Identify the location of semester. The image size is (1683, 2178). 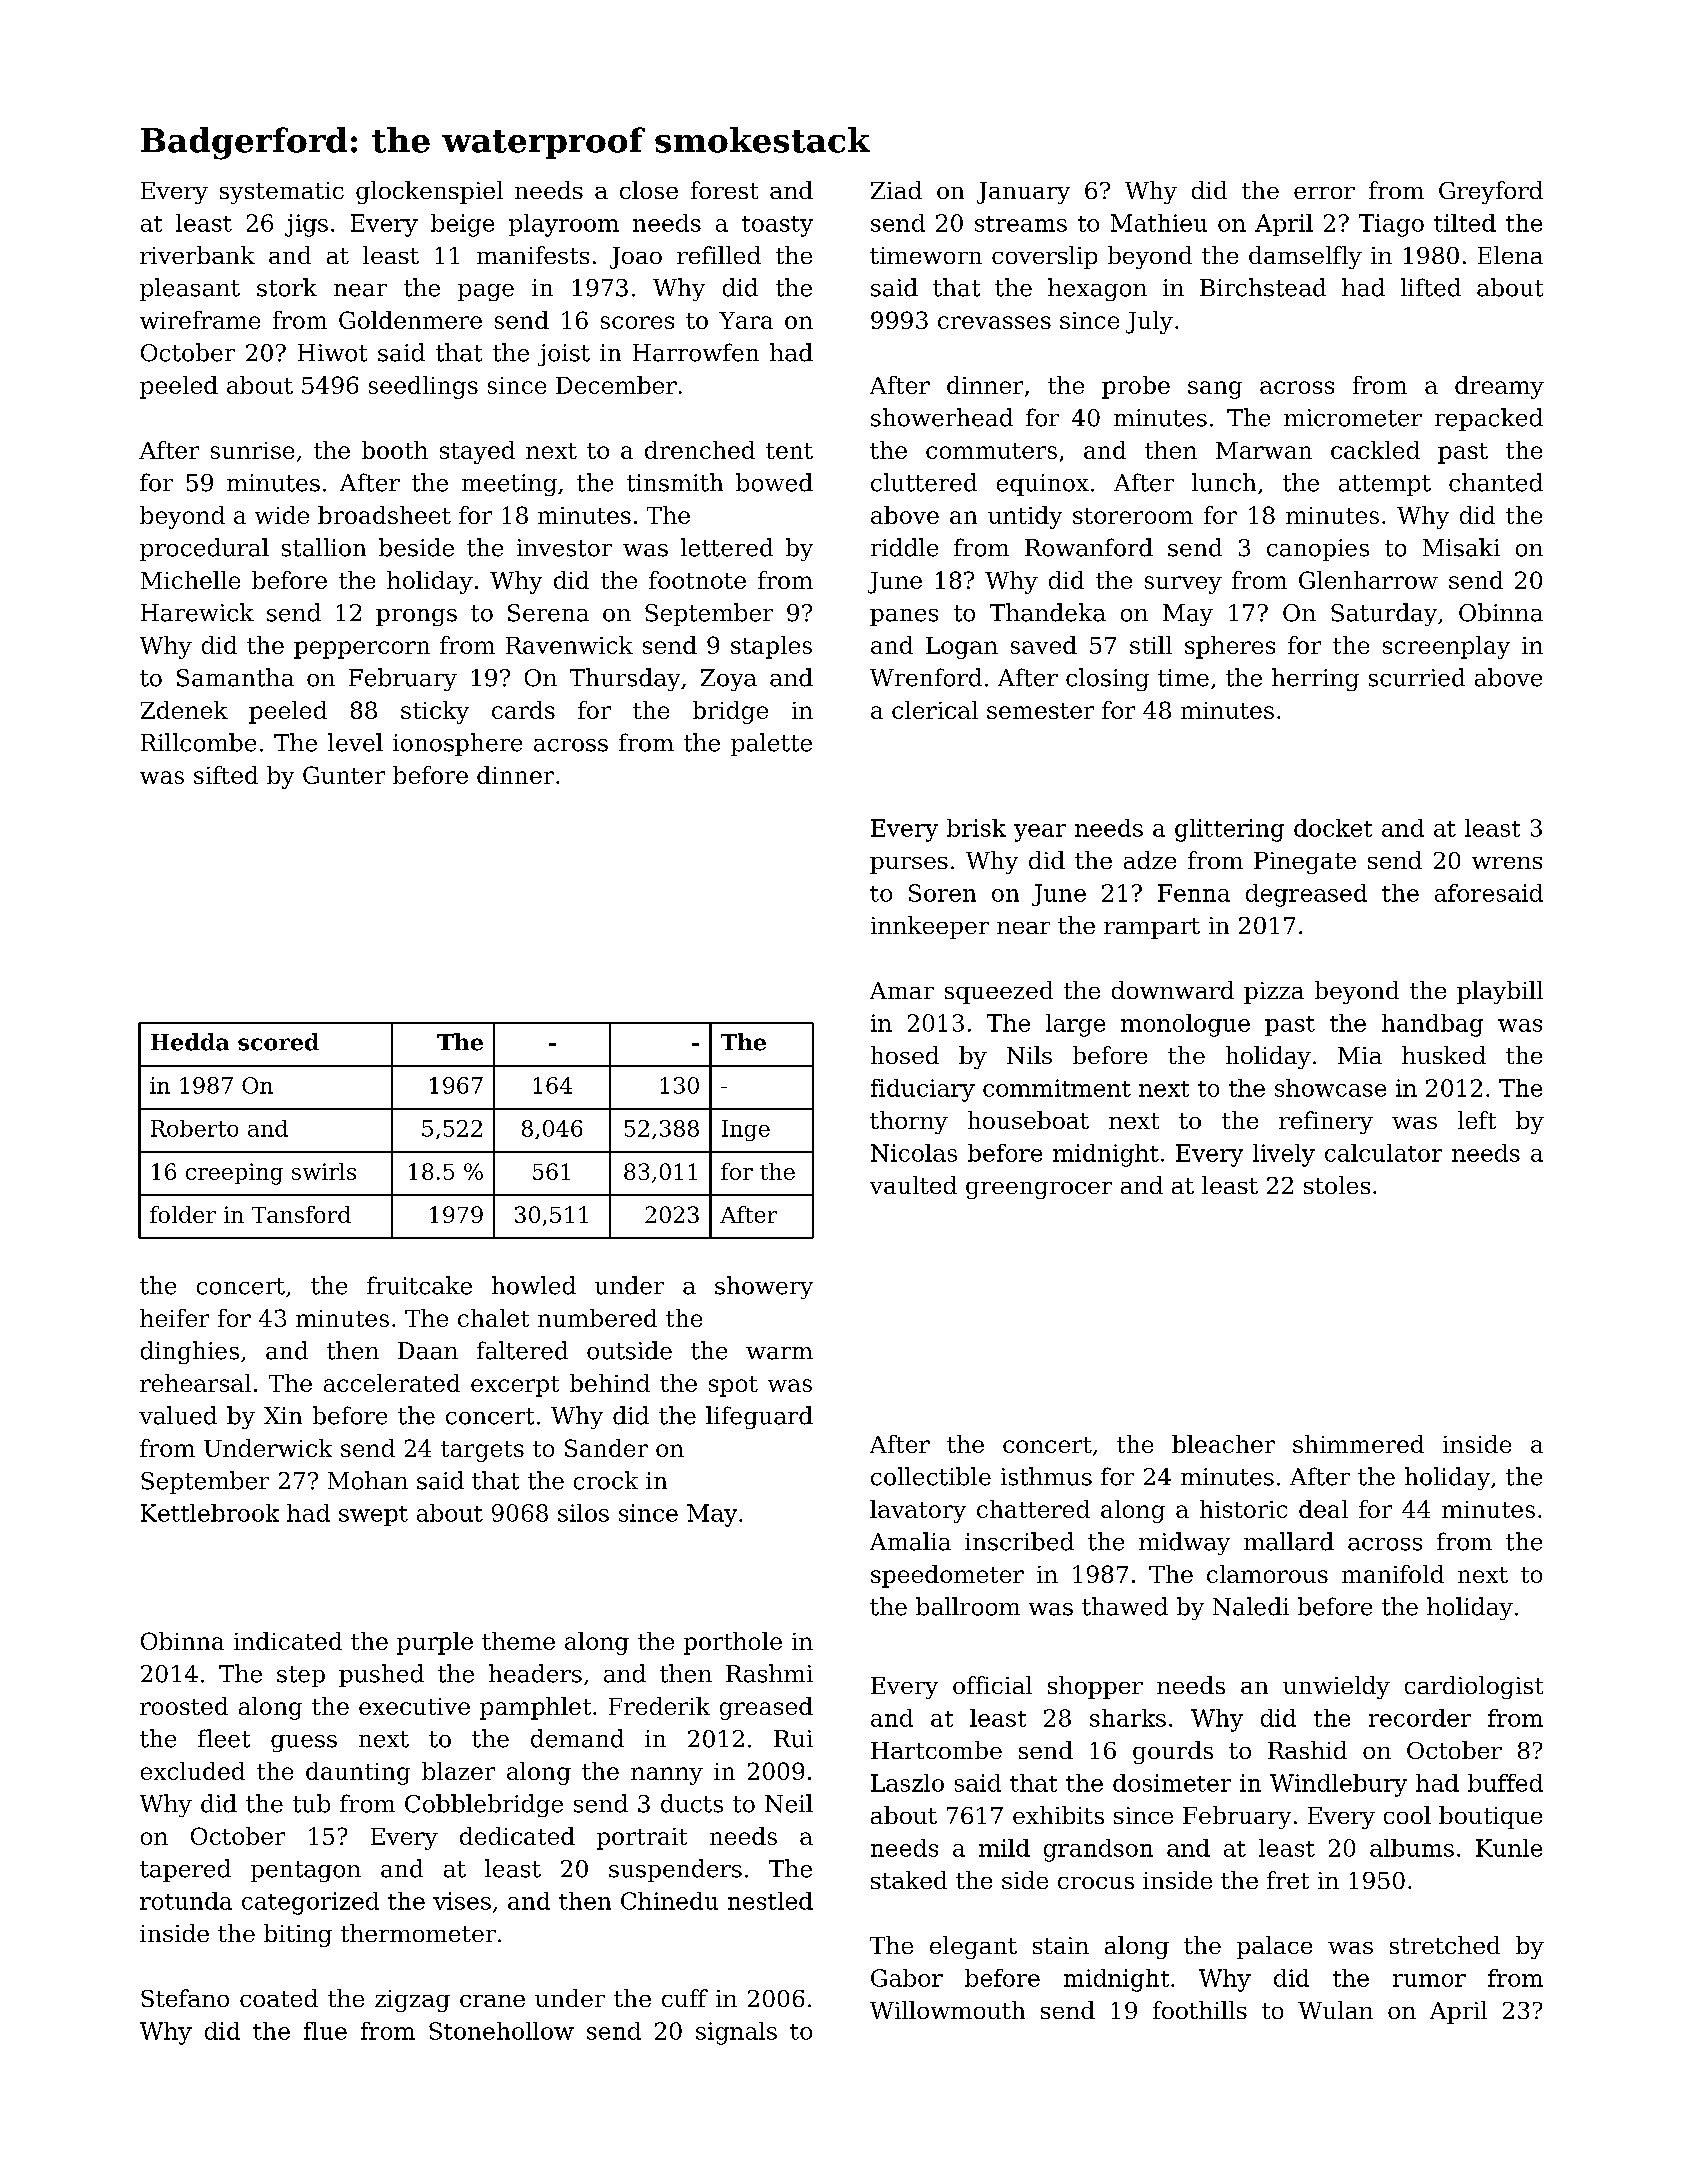
(1040, 711).
